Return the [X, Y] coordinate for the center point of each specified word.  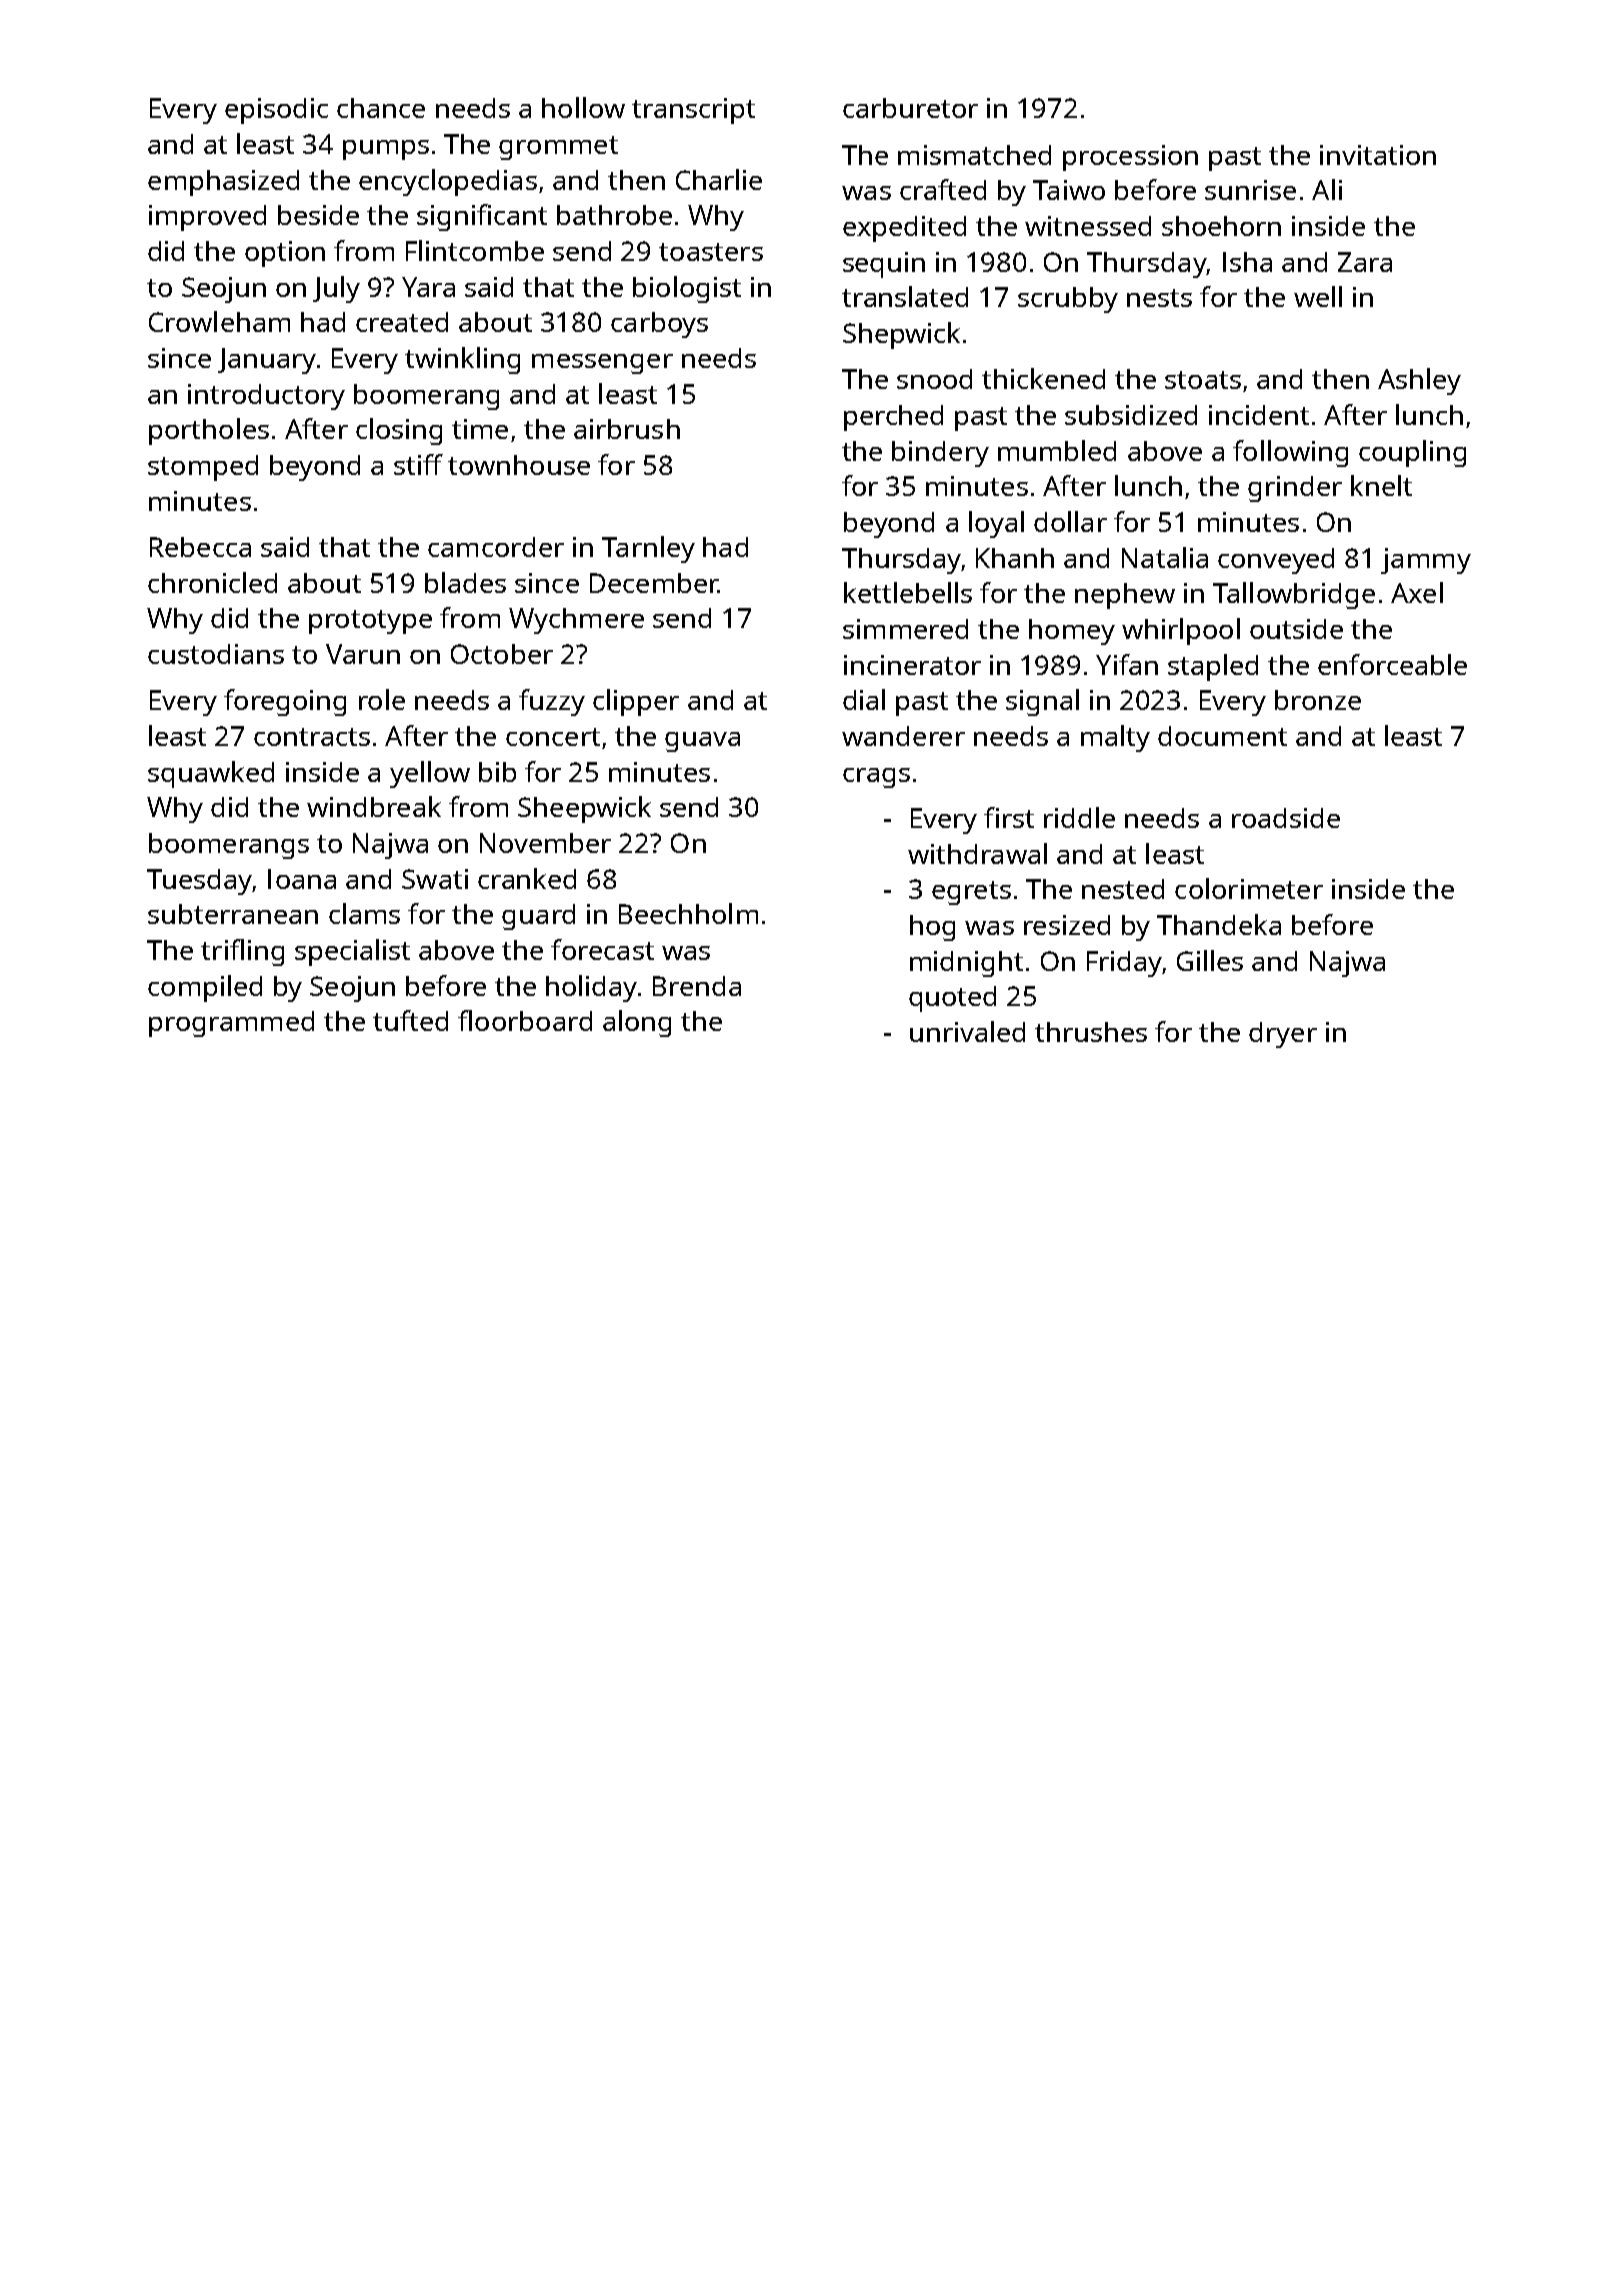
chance [381, 108]
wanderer [903, 736]
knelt [1381, 485]
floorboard [525, 1020]
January [267, 361]
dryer [1283, 1035]
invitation [1378, 155]
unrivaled [967, 1031]
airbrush [627, 429]
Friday [1124, 964]
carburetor [910, 108]
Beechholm [688, 913]
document [1222, 736]
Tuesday [199, 882]
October [502, 654]
